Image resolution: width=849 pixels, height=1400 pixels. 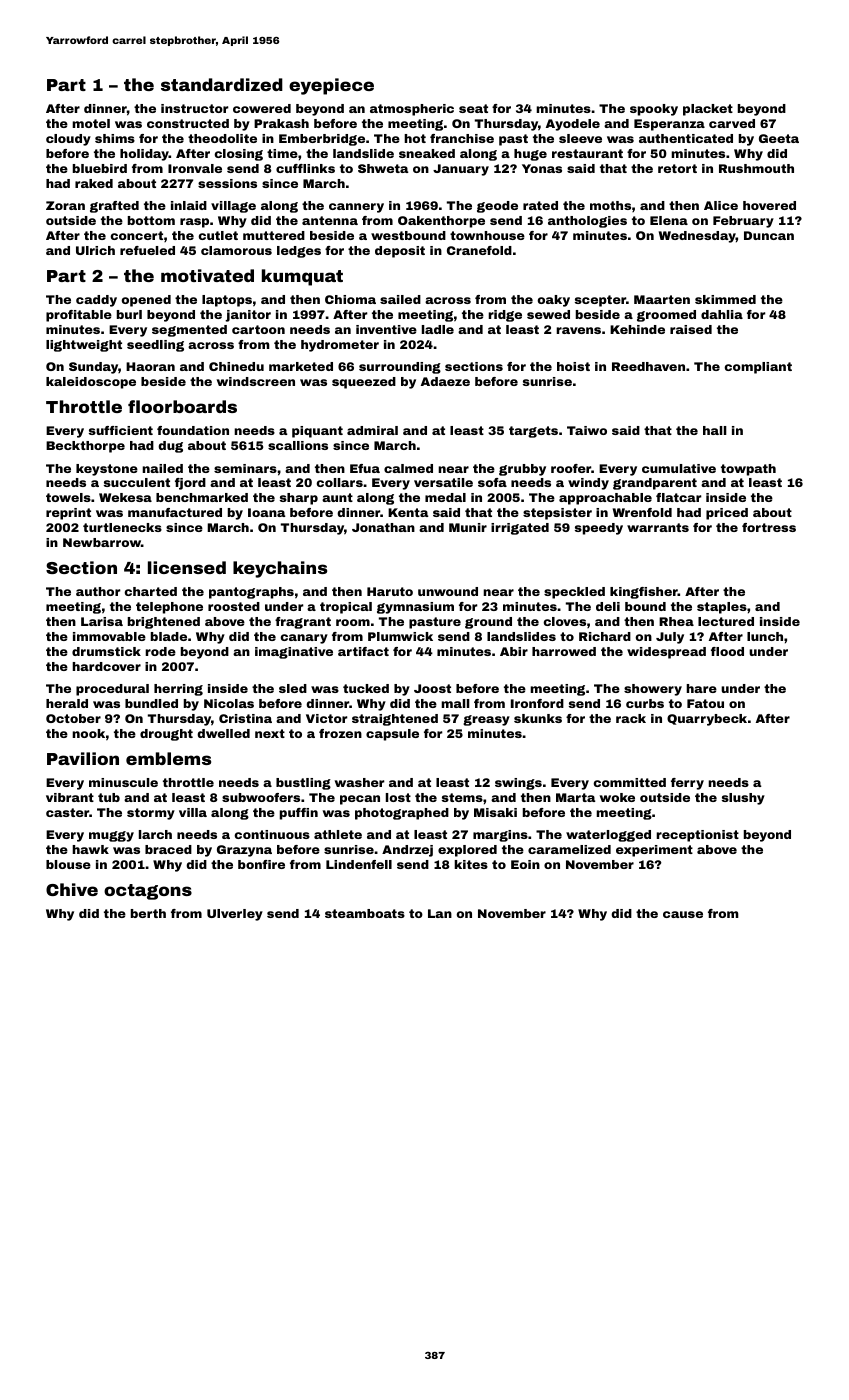 What do you see at coordinates (575, 797) in the image?
I see `Marta` at bounding box center [575, 797].
